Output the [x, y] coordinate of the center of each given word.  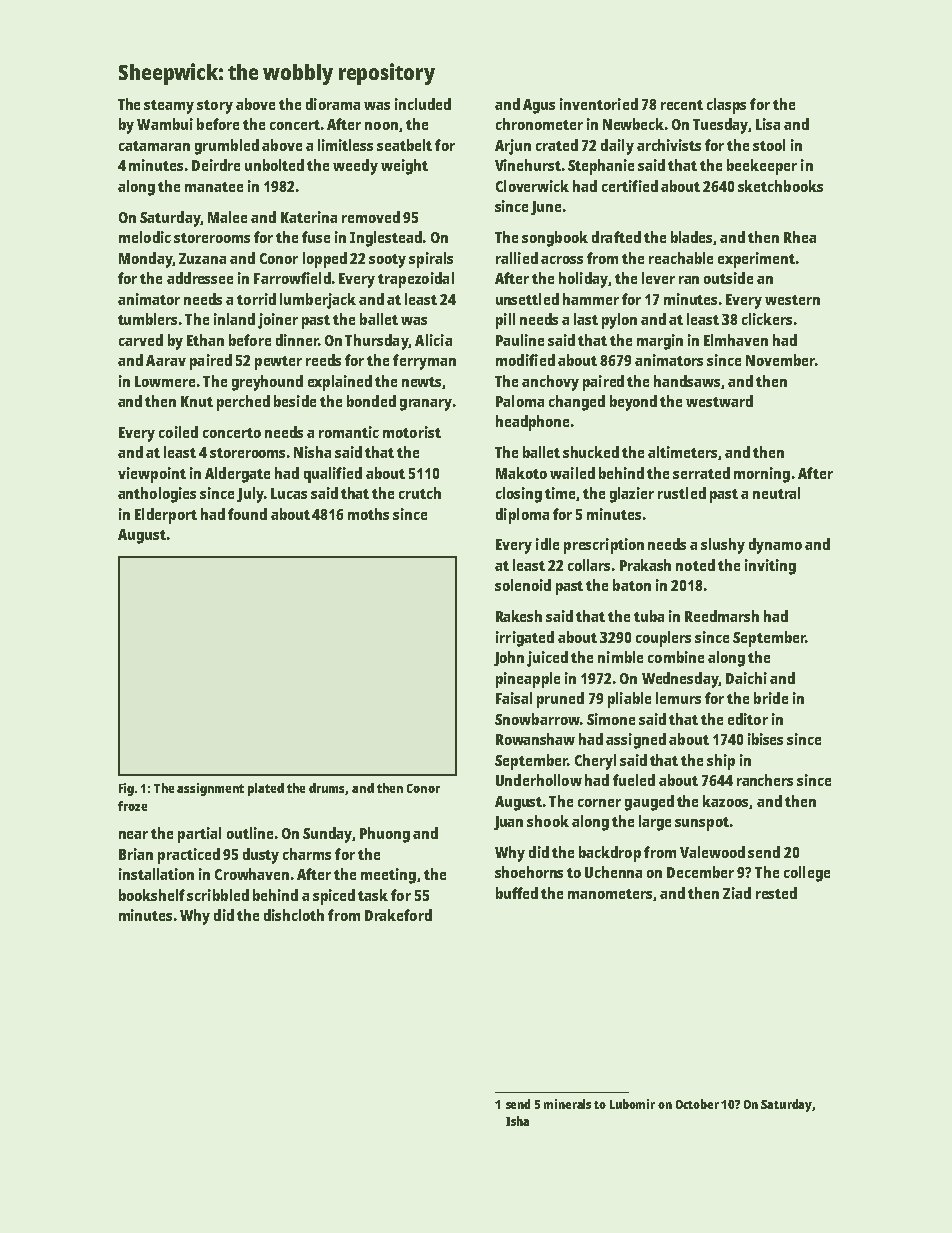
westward [719, 401]
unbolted [274, 165]
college [807, 874]
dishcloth [294, 915]
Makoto [521, 473]
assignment [210, 789]
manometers [610, 894]
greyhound [267, 383]
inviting [770, 567]
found [247, 514]
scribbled [218, 895]
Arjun [513, 147]
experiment [756, 260]
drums [327, 789]
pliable [629, 700]
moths [368, 514]
